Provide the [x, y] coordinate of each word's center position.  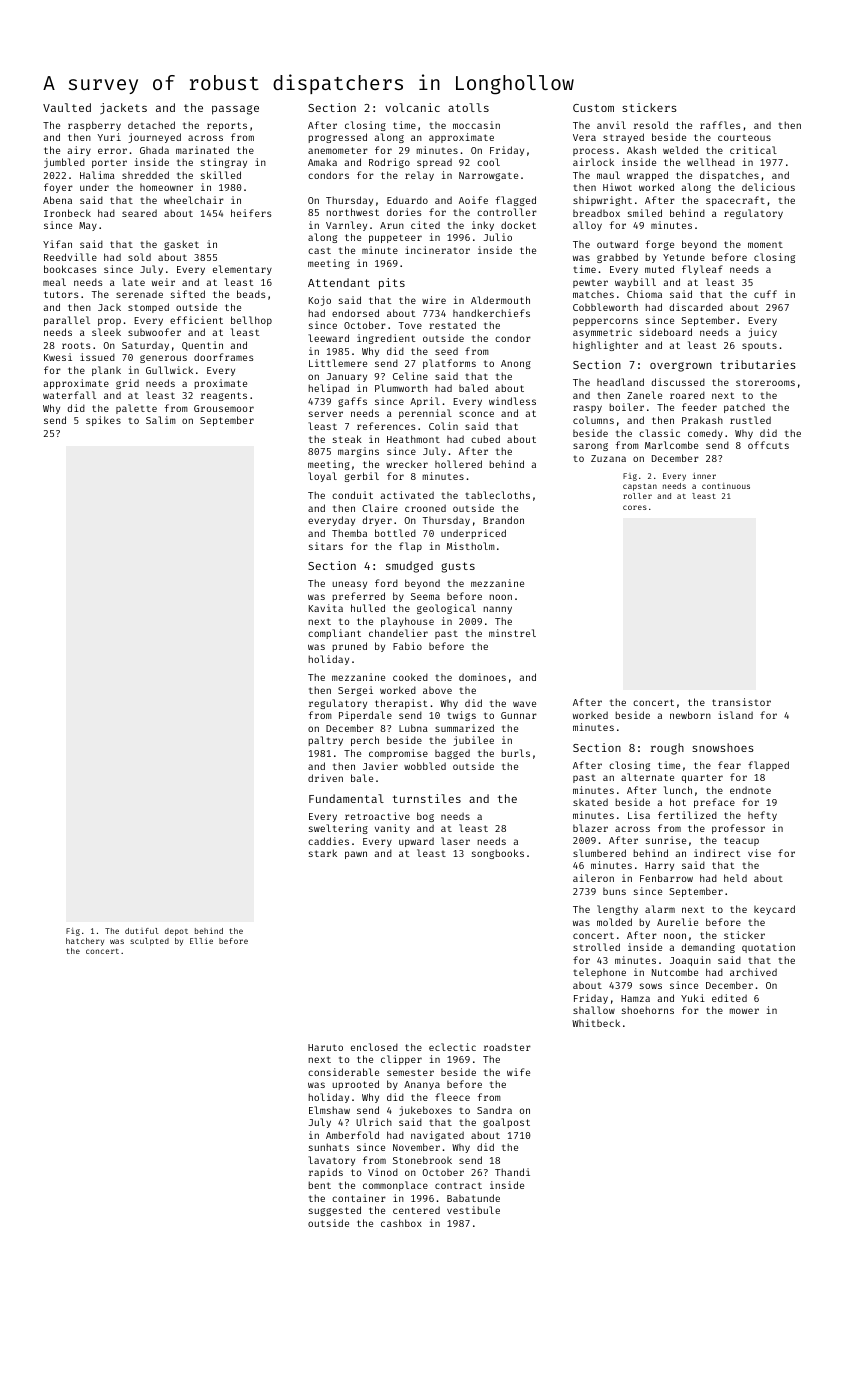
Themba [349, 533]
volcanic [412, 107]
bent [319, 1185]
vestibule [473, 1210]
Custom [593, 108]
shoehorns [648, 1010]
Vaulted [67, 107]
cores [635, 507]
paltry [325, 741]
